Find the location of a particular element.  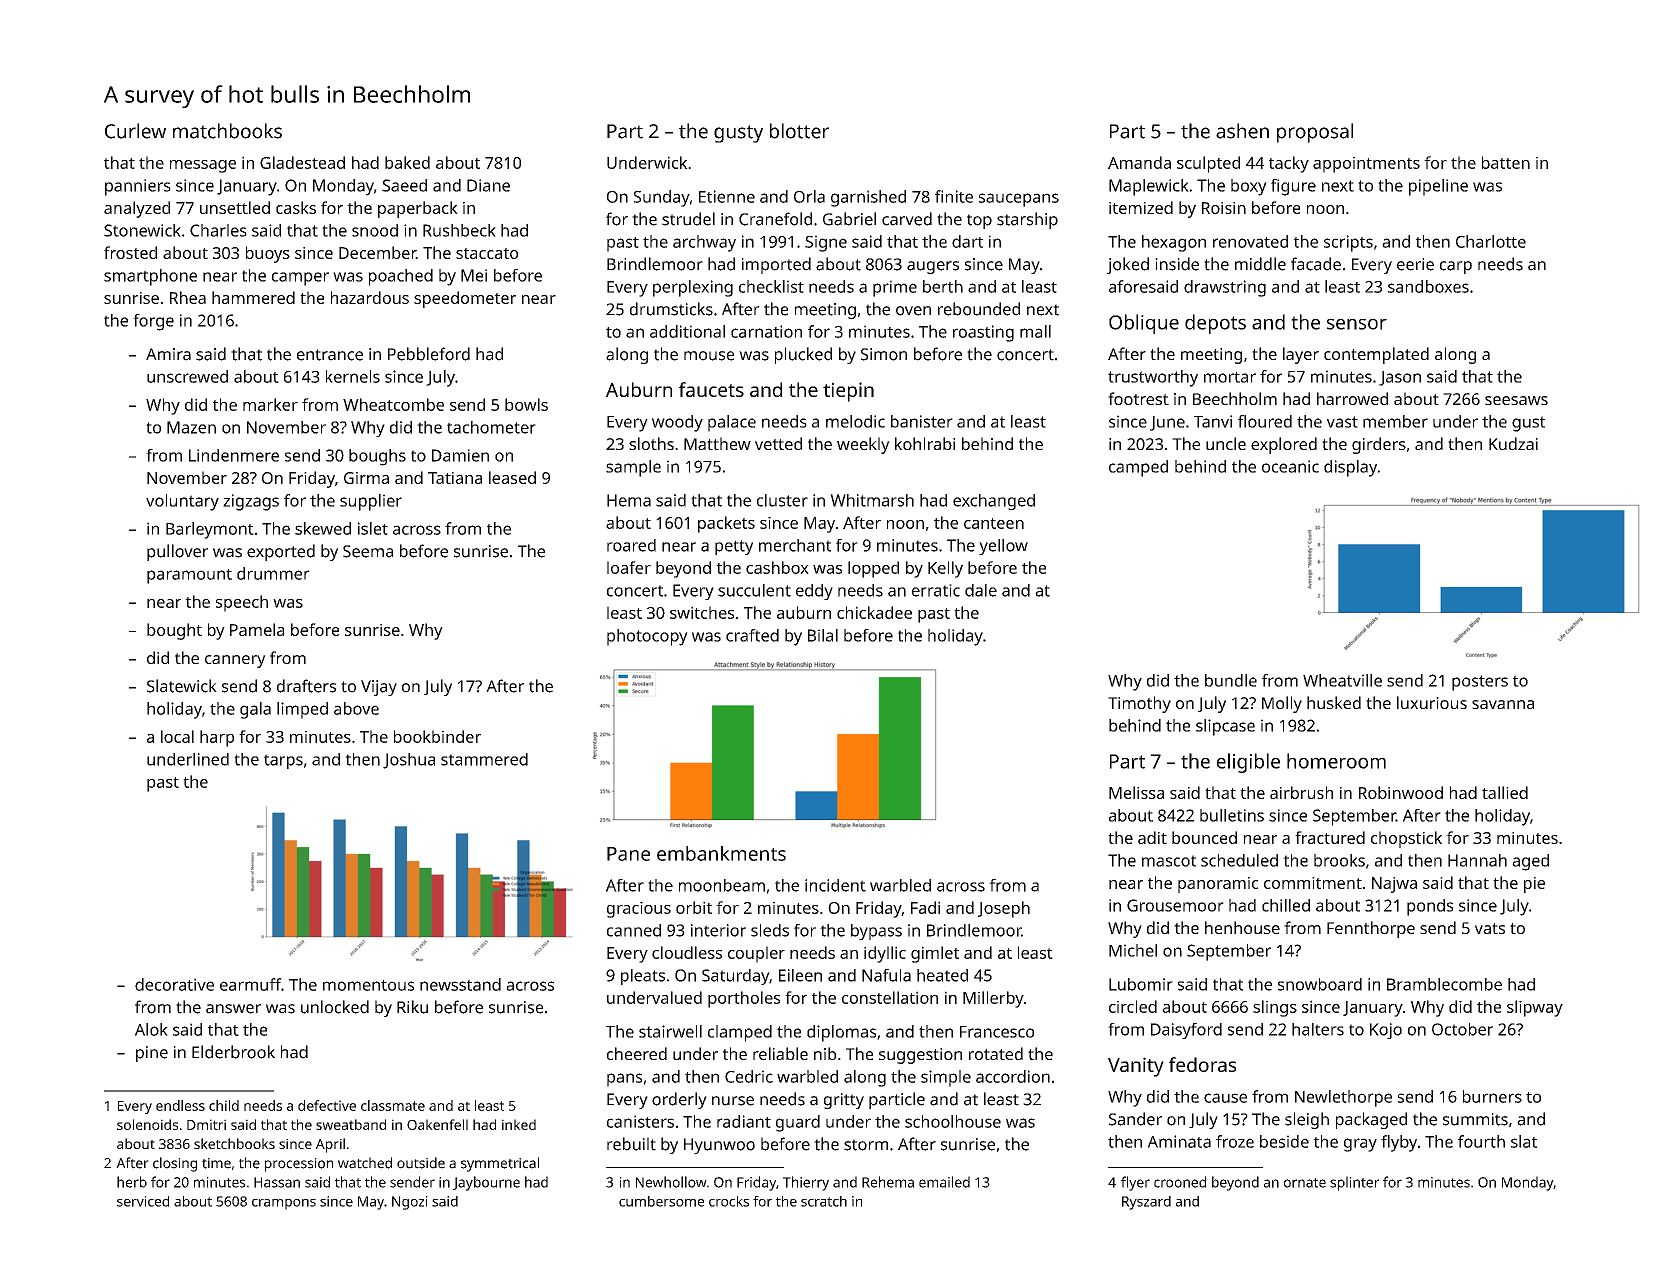

Matthew is located at coordinates (717, 443).
